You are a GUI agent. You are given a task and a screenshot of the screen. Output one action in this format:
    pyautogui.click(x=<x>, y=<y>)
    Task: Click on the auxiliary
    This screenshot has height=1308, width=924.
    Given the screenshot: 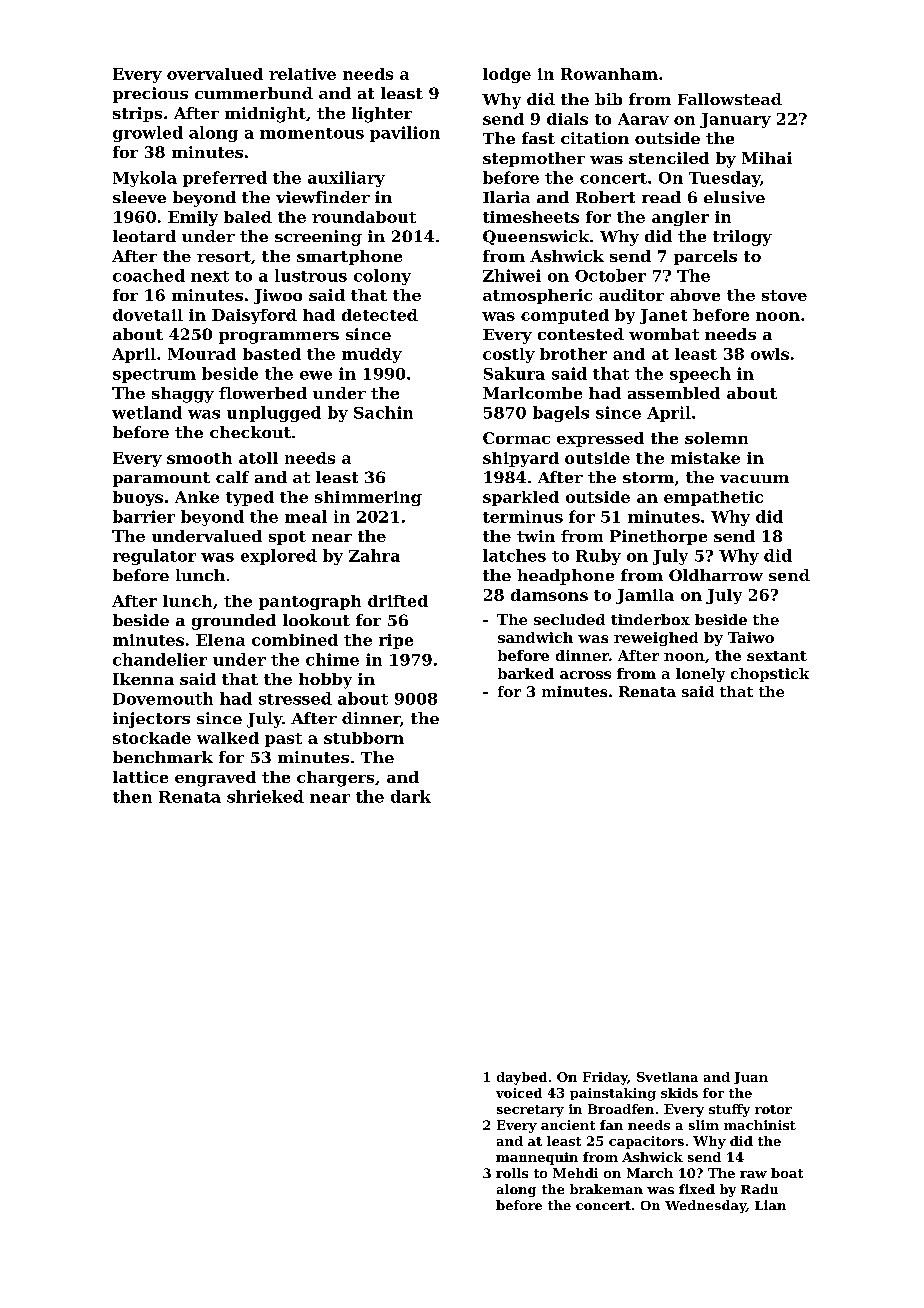 What is the action you would take?
    pyautogui.click(x=346, y=179)
